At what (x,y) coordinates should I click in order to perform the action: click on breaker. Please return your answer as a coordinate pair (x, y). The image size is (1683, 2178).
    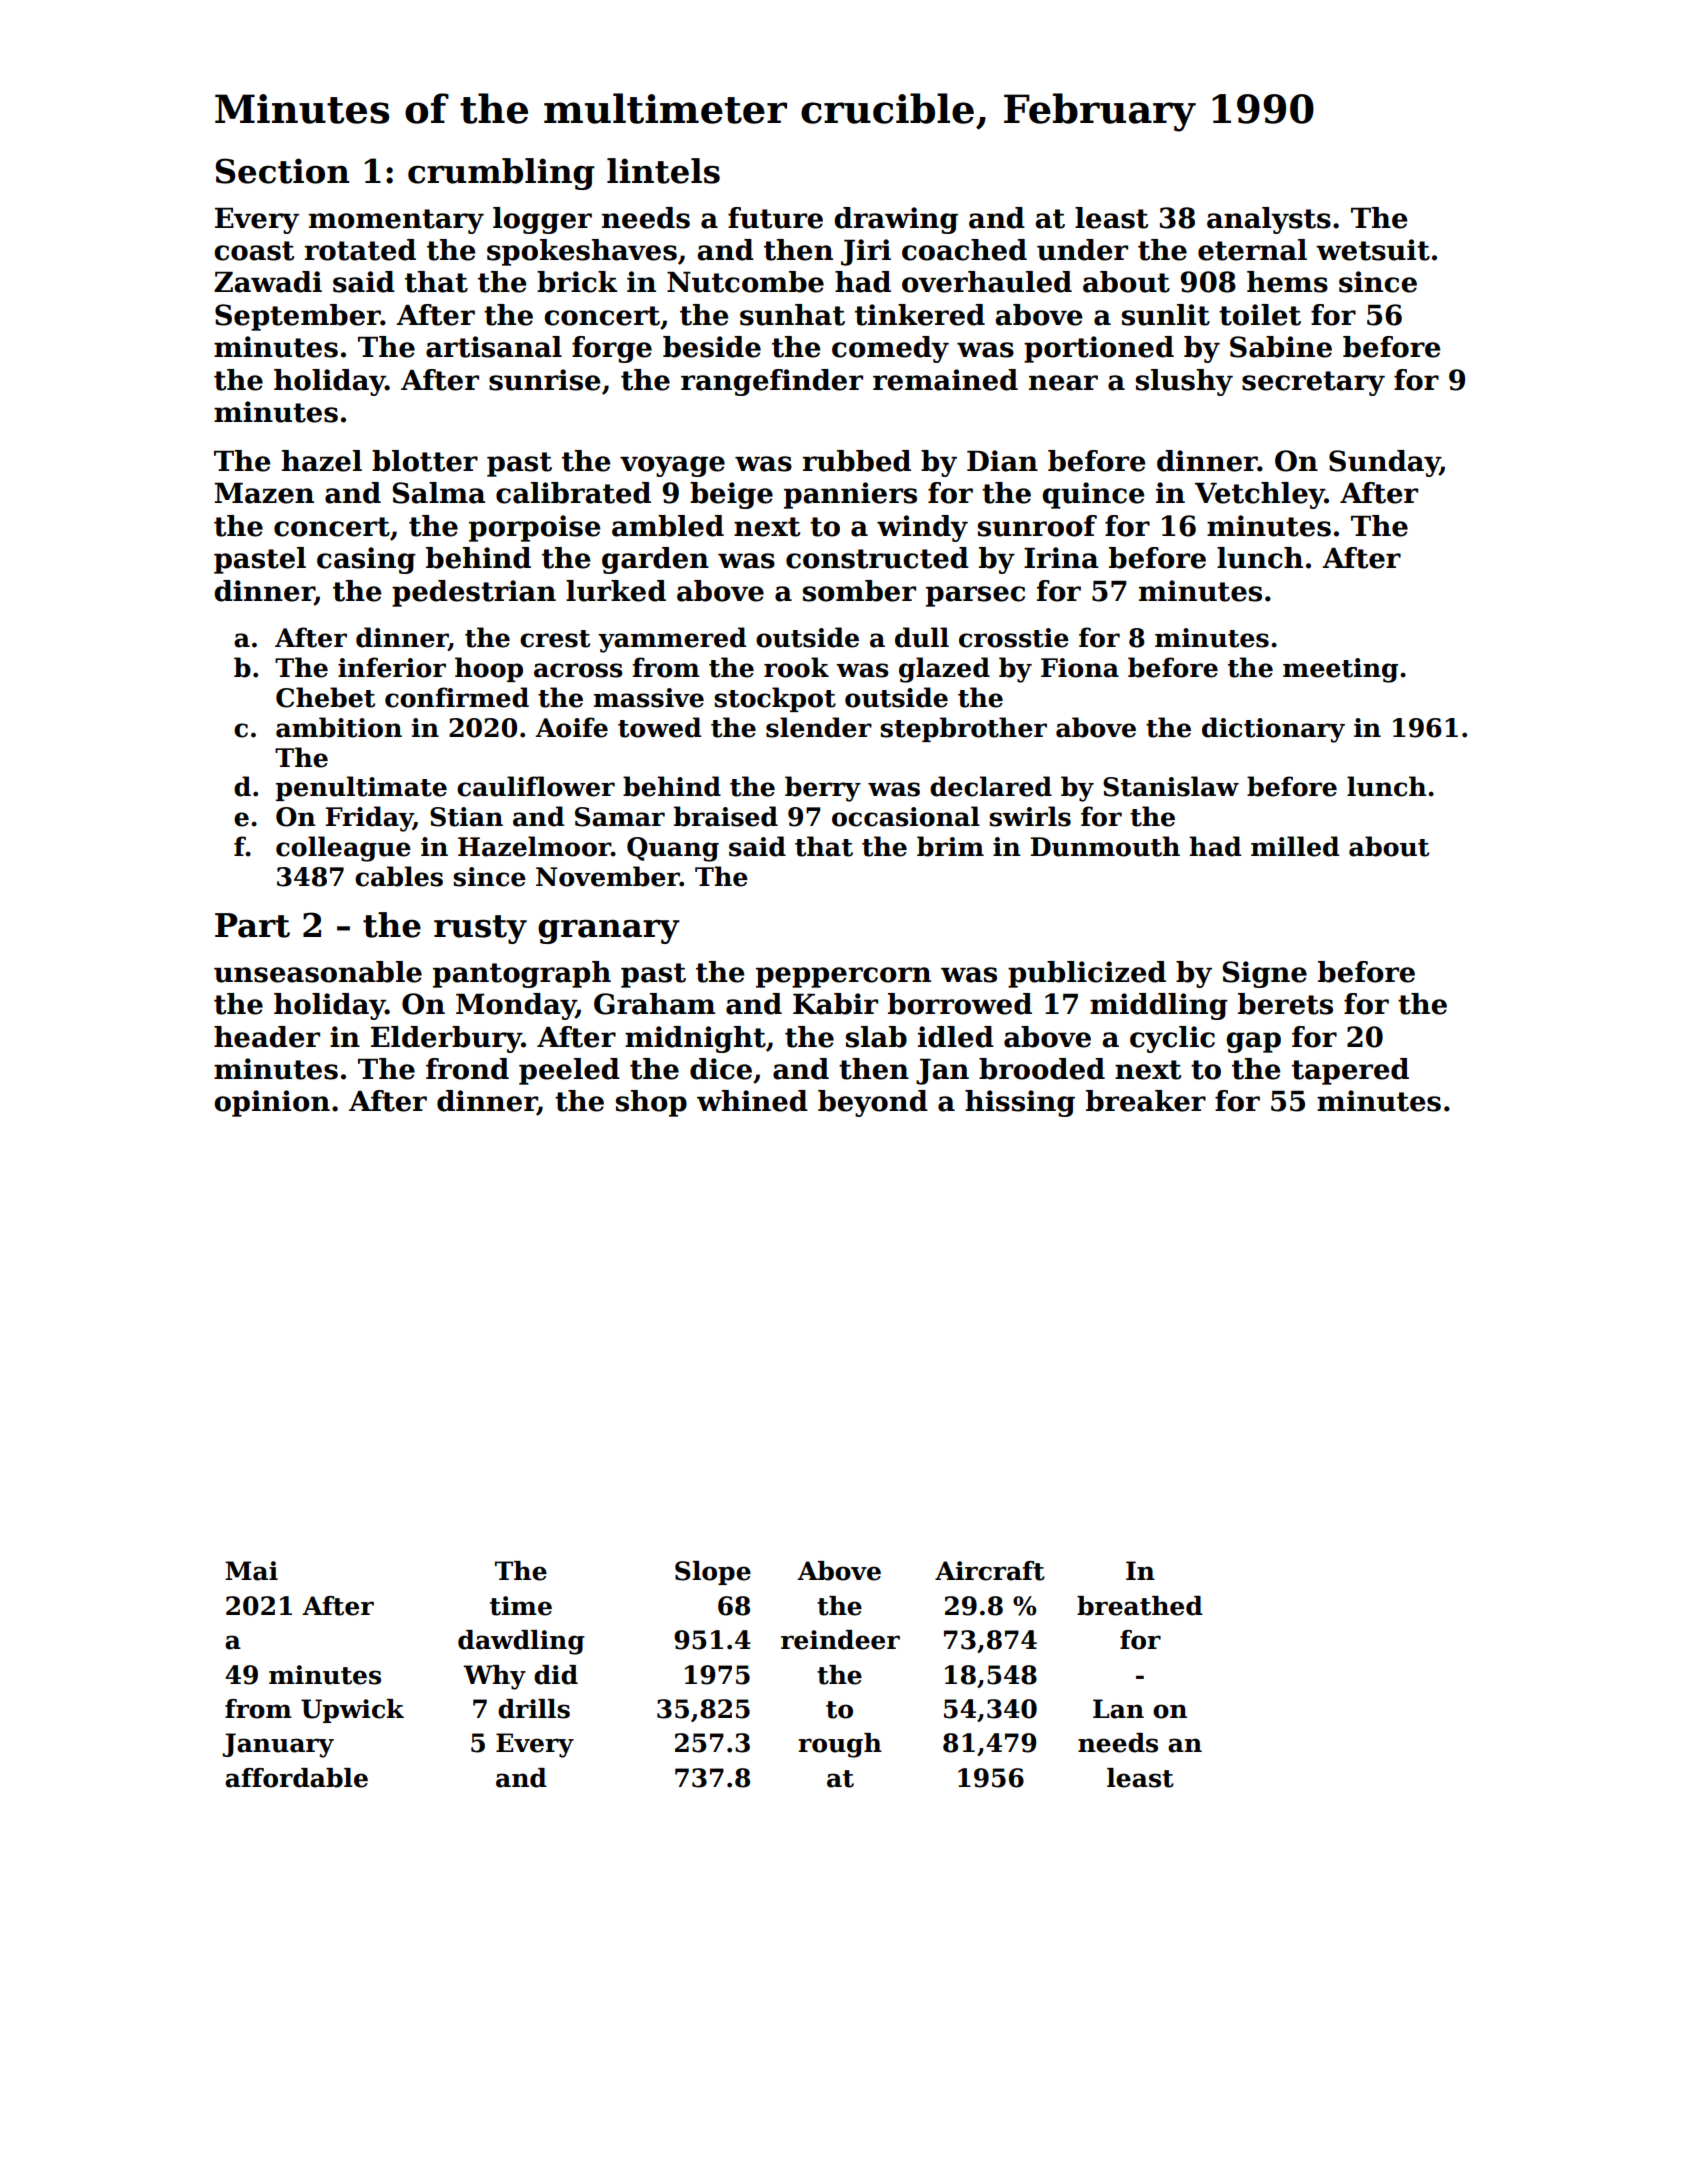
    Looking at the image, I should click on (1146, 1101).
